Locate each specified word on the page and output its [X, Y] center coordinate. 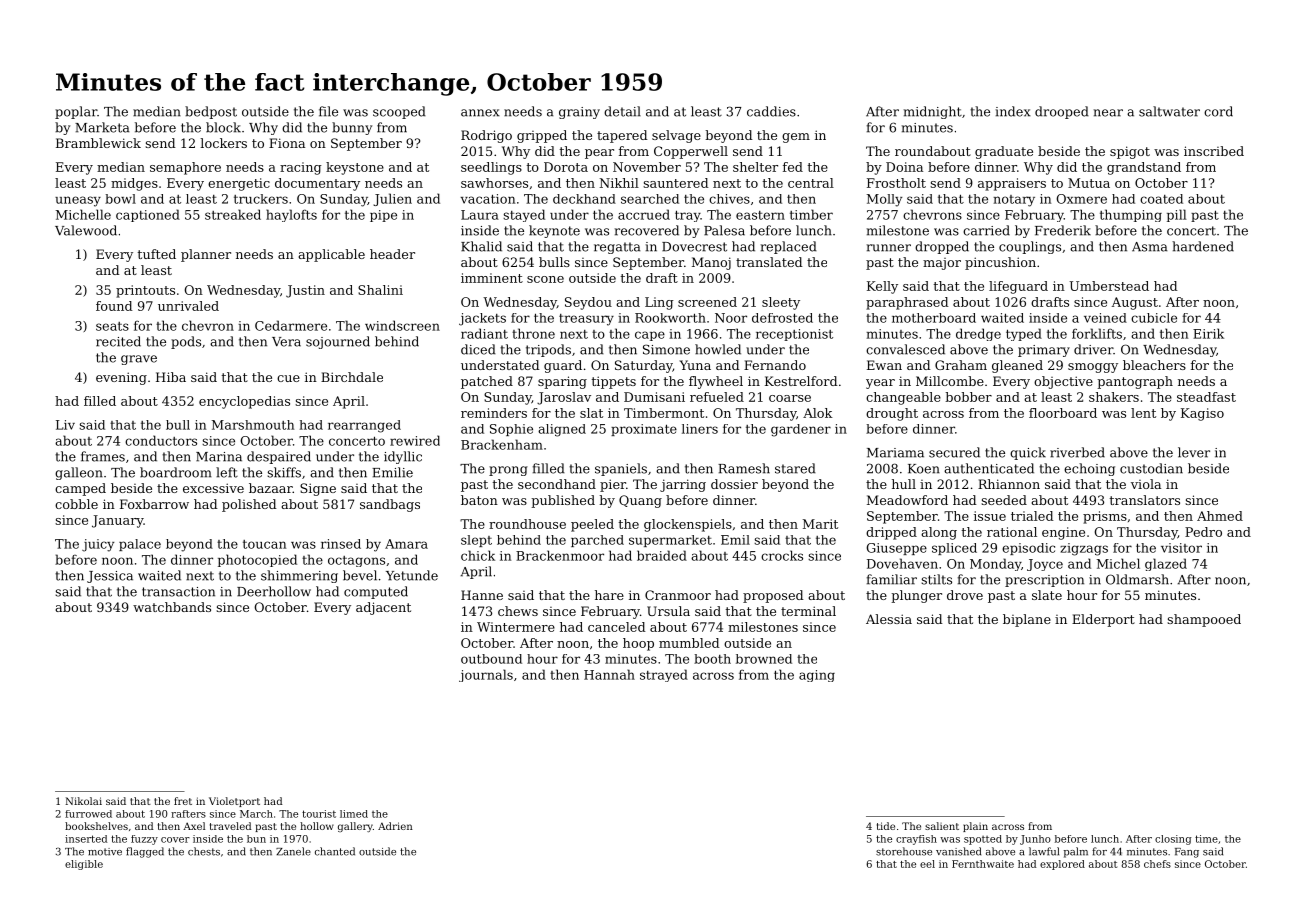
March [256, 814]
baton [479, 500]
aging [817, 676]
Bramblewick [98, 143]
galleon [79, 473]
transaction [178, 592]
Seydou [588, 303]
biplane [1027, 620]
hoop [638, 644]
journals [486, 675]
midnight [933, 112]
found [114, 306]
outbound [491, 659]
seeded [1004, 500]
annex [480, 113]
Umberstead [1109, 286]
